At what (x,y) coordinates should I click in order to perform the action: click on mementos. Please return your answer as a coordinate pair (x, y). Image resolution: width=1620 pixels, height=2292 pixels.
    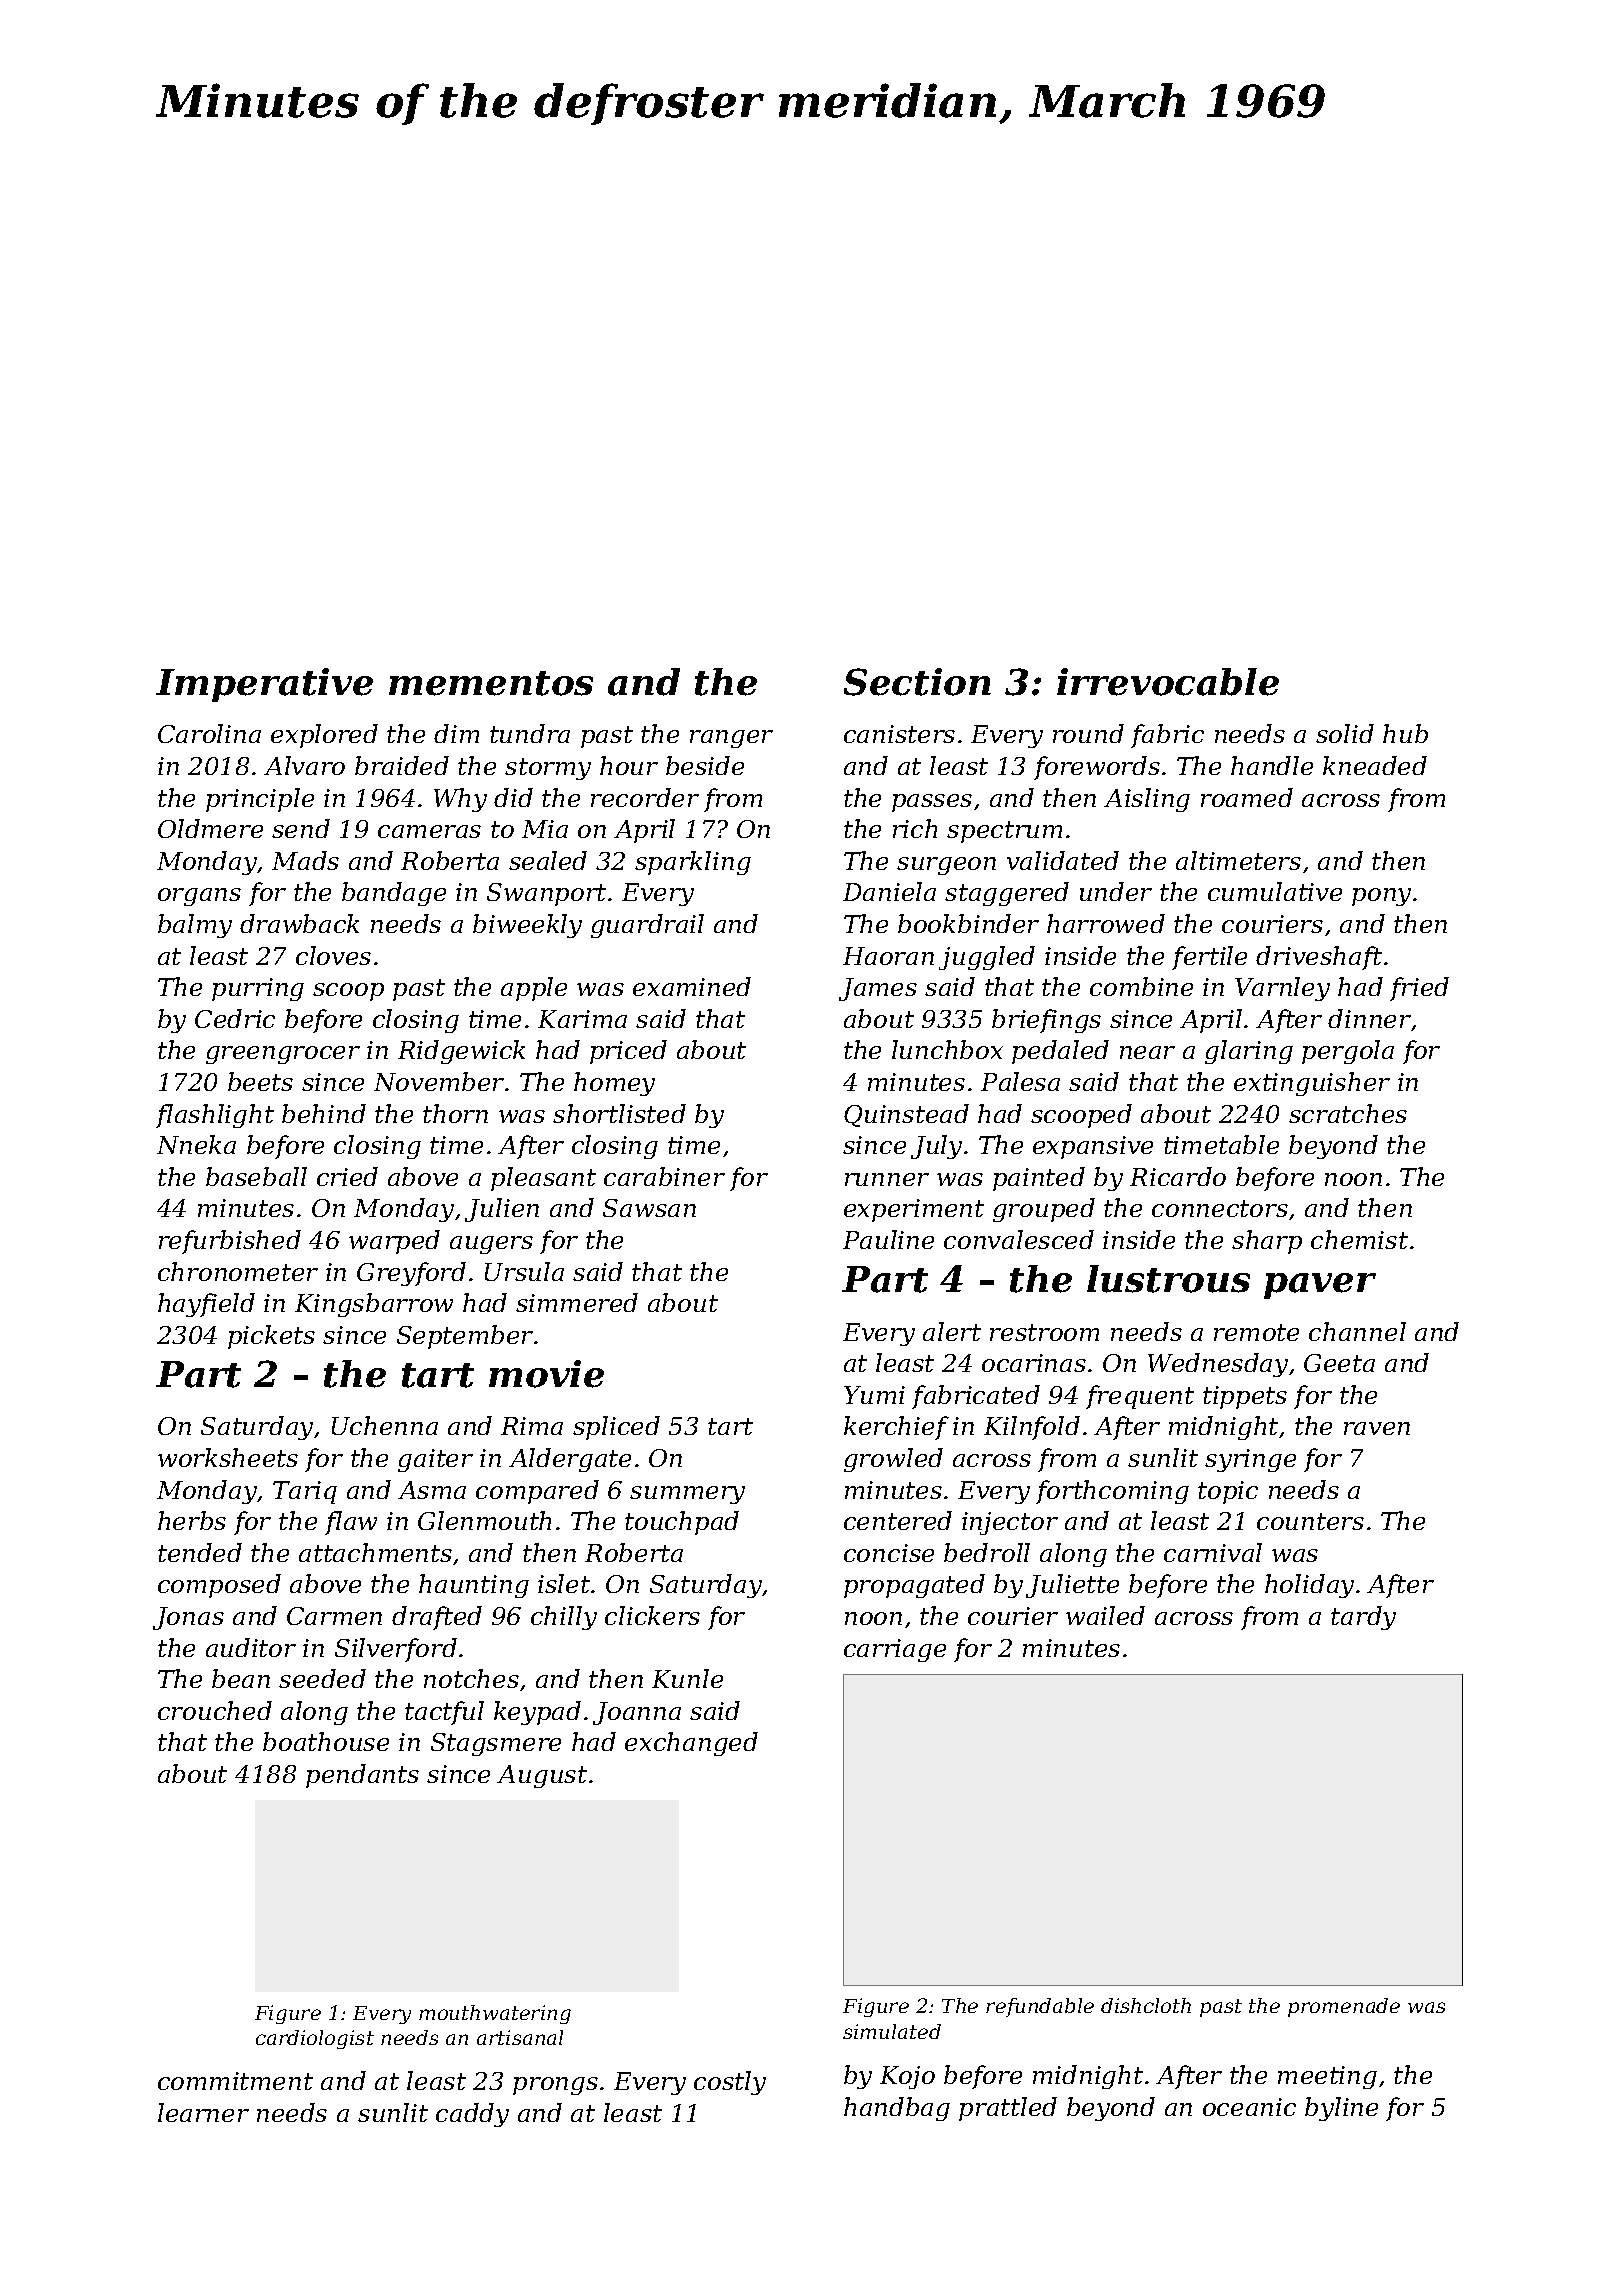
    Looking at the image, I should click on (491, 683).
